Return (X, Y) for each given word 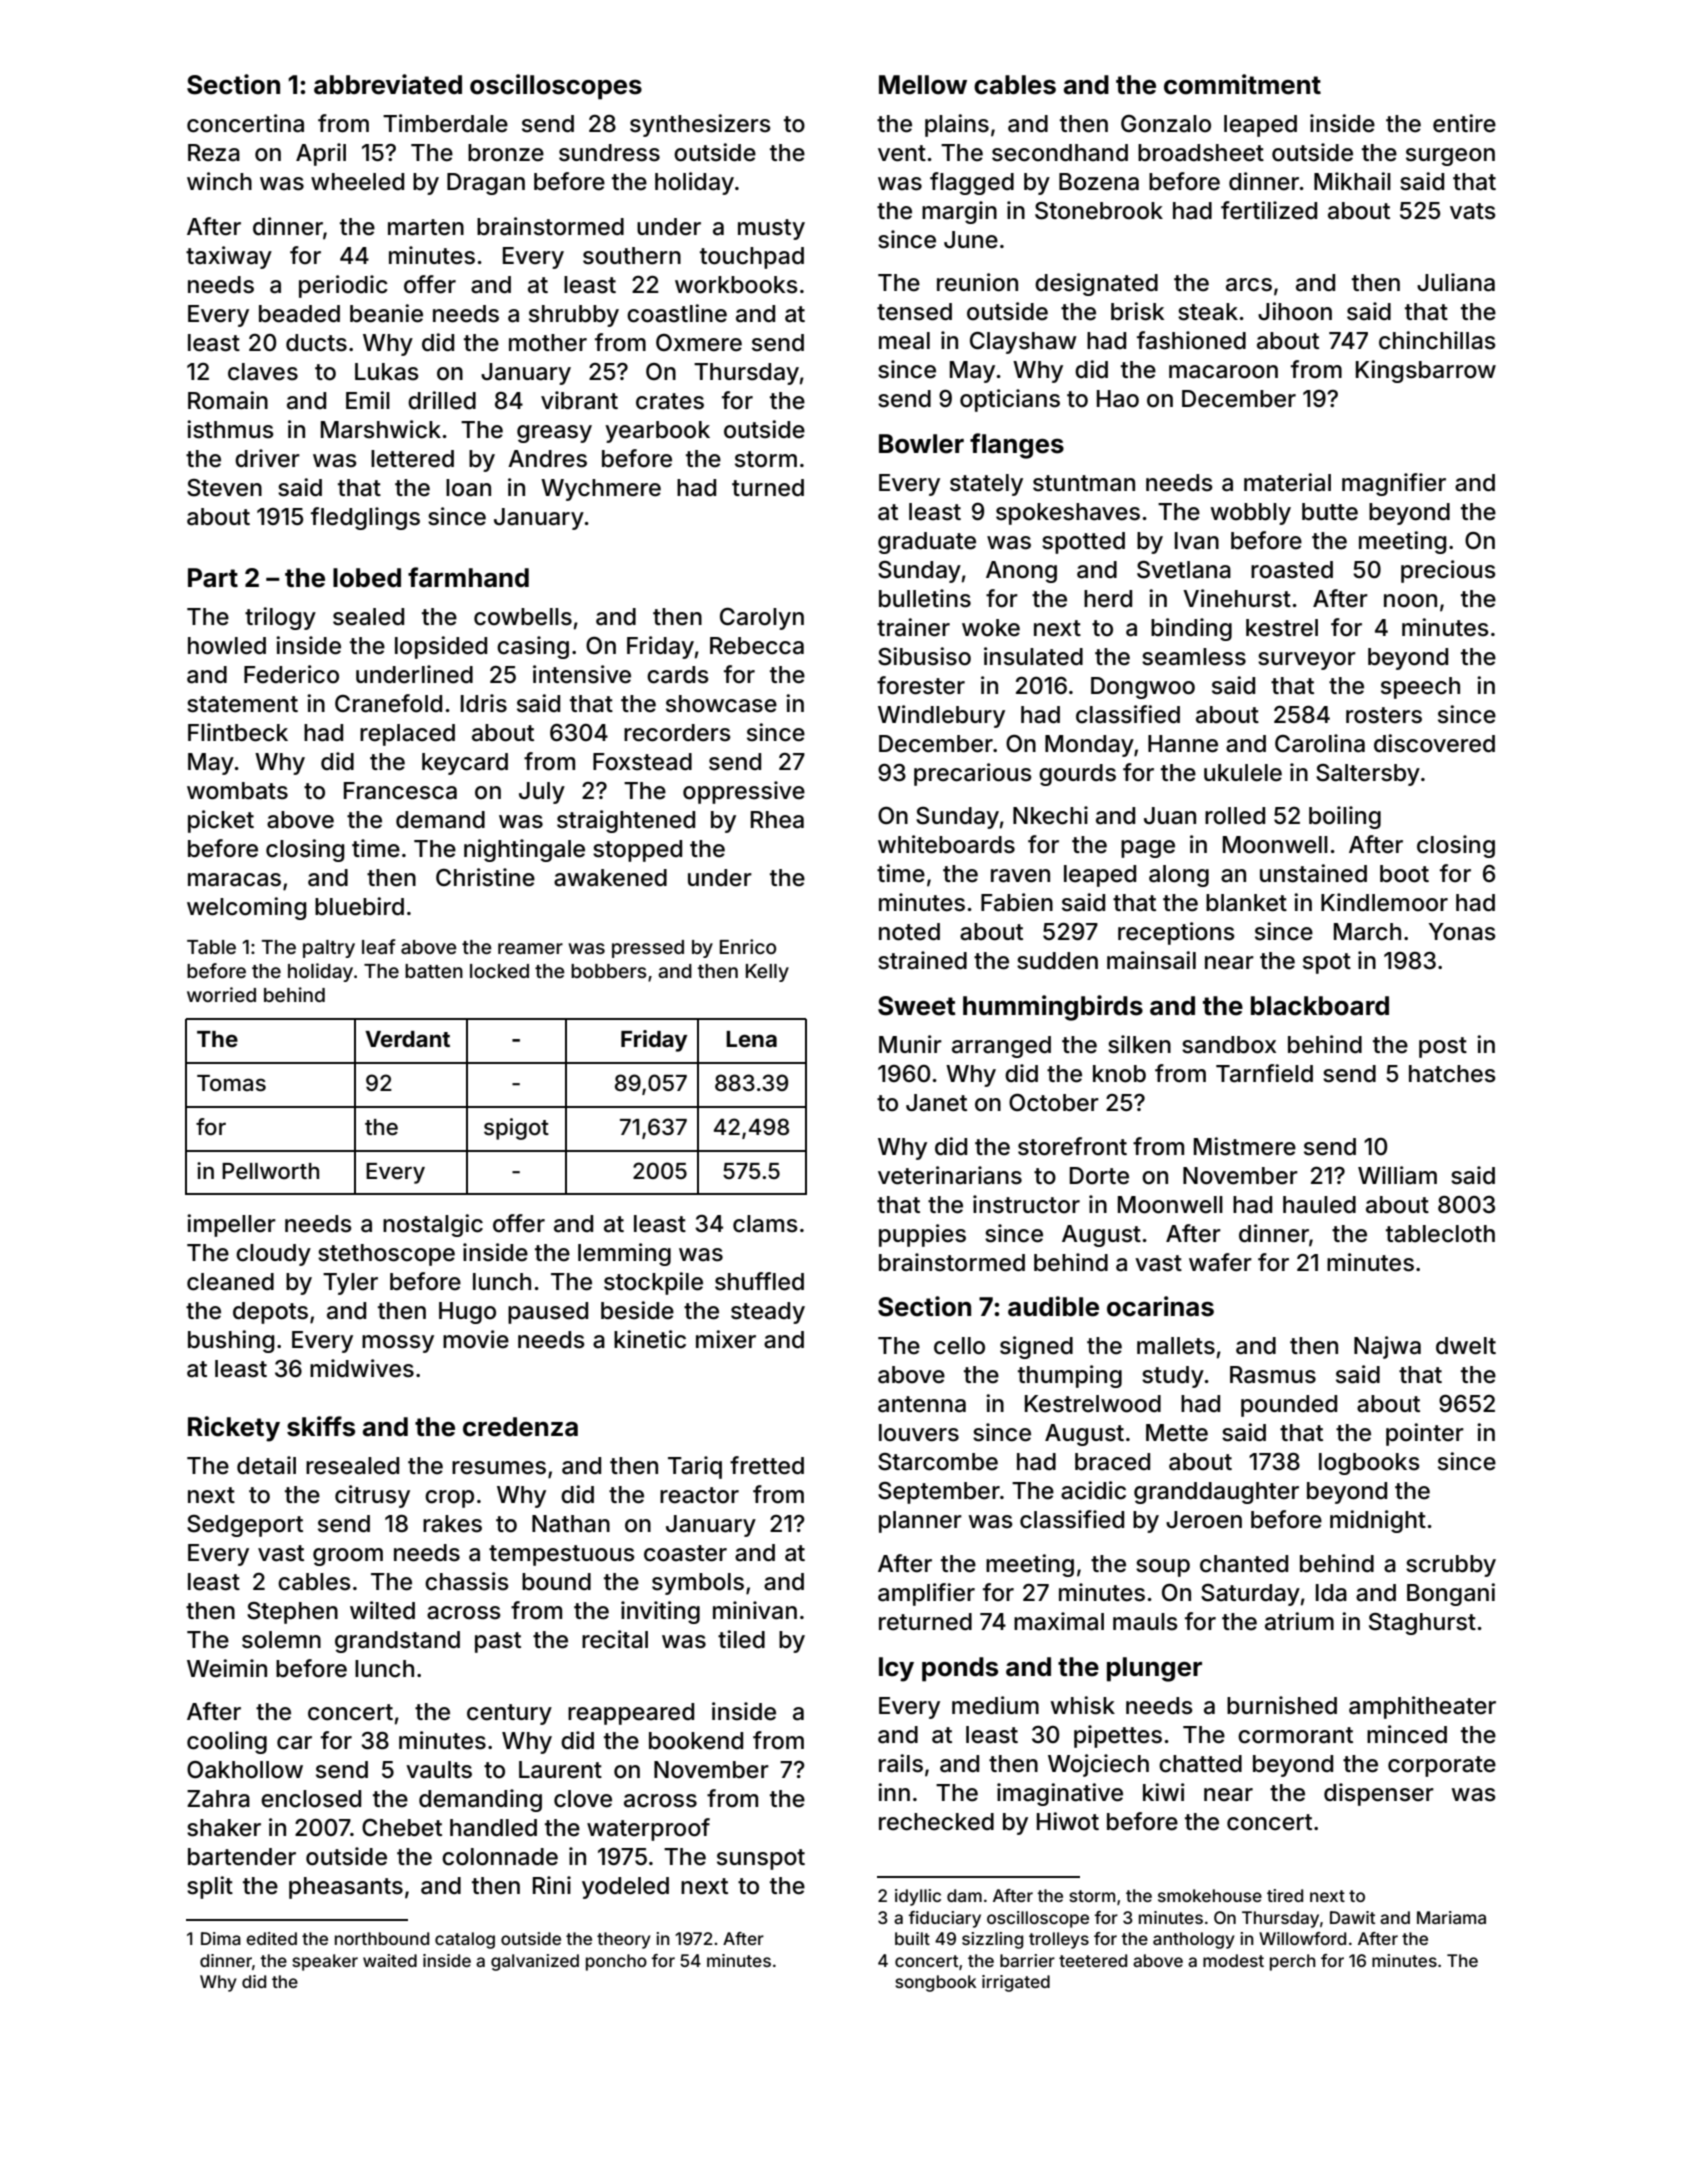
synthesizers (700, 125)
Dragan (486, 184)
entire (1464, 123)
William (1397, 1175)
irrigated (1016, 1983)
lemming (624, 1254)
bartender (242, 1857)
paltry (329, 949)
